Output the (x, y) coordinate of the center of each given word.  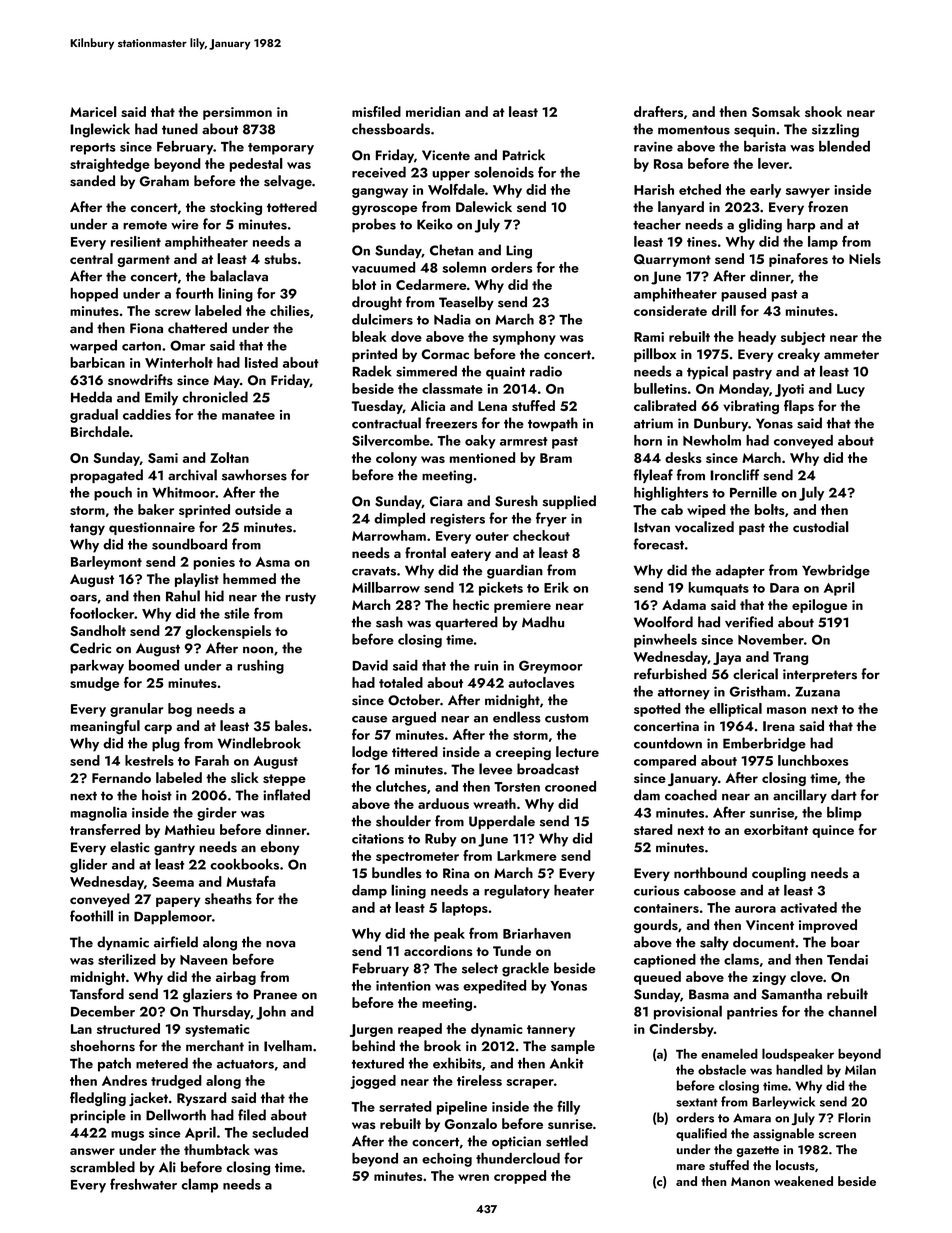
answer (92, 1151)
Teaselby (466, 303)
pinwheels (665, 640)
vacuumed (383, 267)
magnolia (98, 813)
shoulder (403, 821)
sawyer (808, 193)
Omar (187, 345)
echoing (447, 1160)
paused (743, 295)
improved (828, 926)
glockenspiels (228, 632)
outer (492, 536)
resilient (136, 241)
